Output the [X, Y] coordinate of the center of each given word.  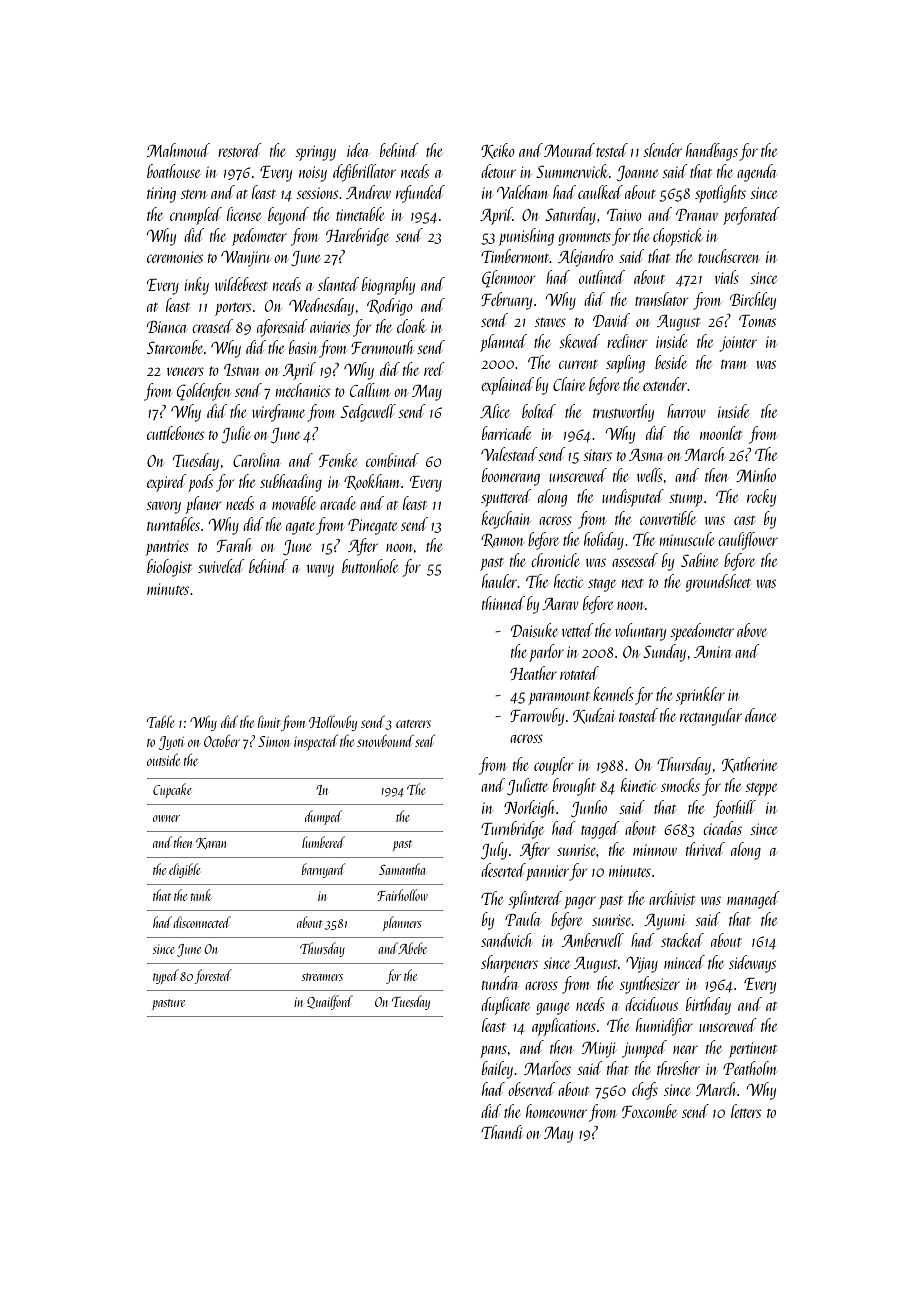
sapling [625, 364]
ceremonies [175, 257]
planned [503, 343]
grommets [584, 239]
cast [744, 520]
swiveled [221, 566]
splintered [535, 900]
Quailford [330, 1002]
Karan [211, 843]
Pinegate [372, 527]
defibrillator [364, 173]
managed [753, 900]
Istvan [242, 370]
